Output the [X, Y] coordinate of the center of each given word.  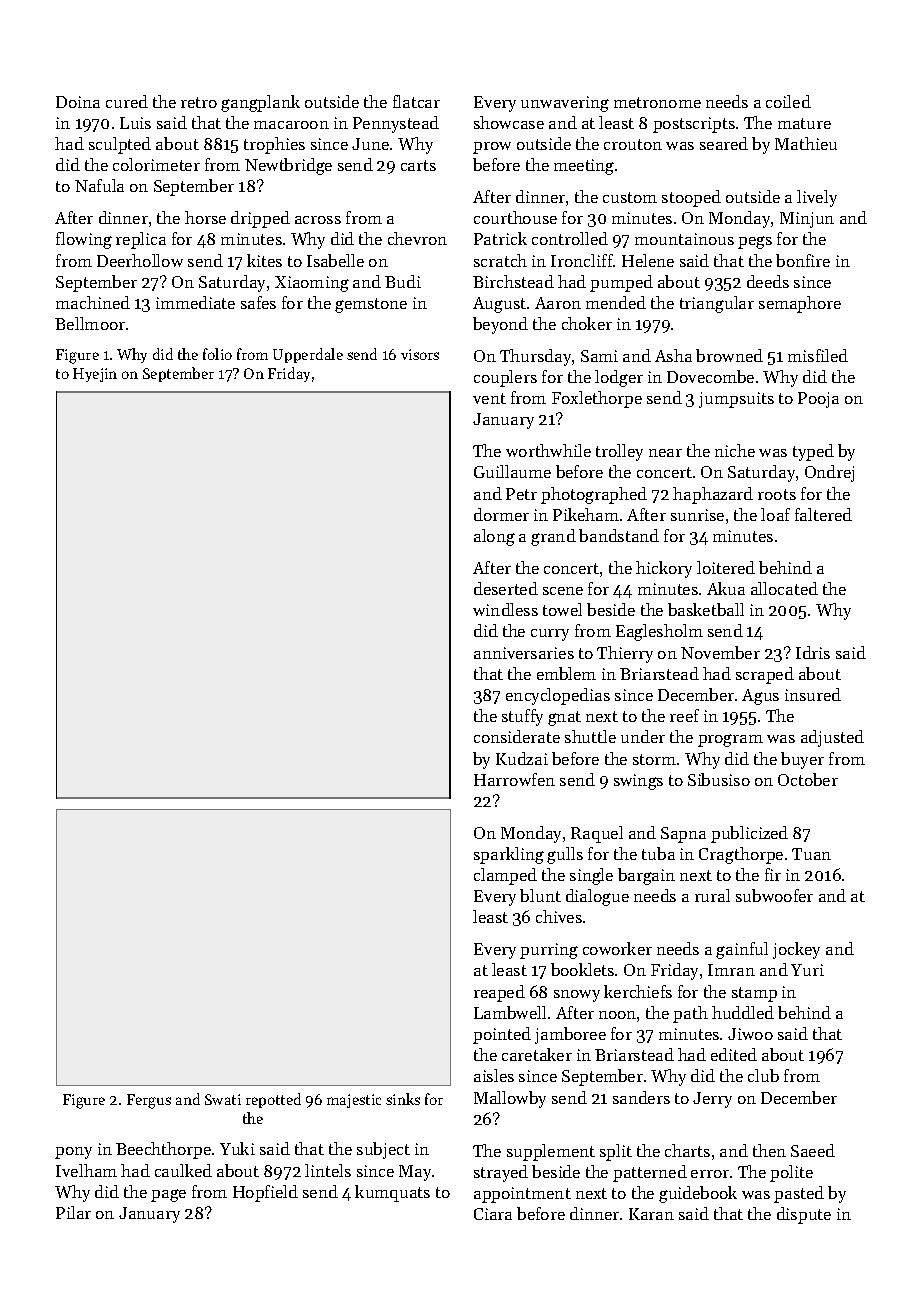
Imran [731, 970]
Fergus [149, 1101]
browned [729, 355]
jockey [796, 950]
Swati [223, 1099]
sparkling [509, 855]
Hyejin [95, 375]
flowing [84, 240]
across [318, 220]
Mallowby [510, 1099]
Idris [813, 652]
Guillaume [512, 471]
